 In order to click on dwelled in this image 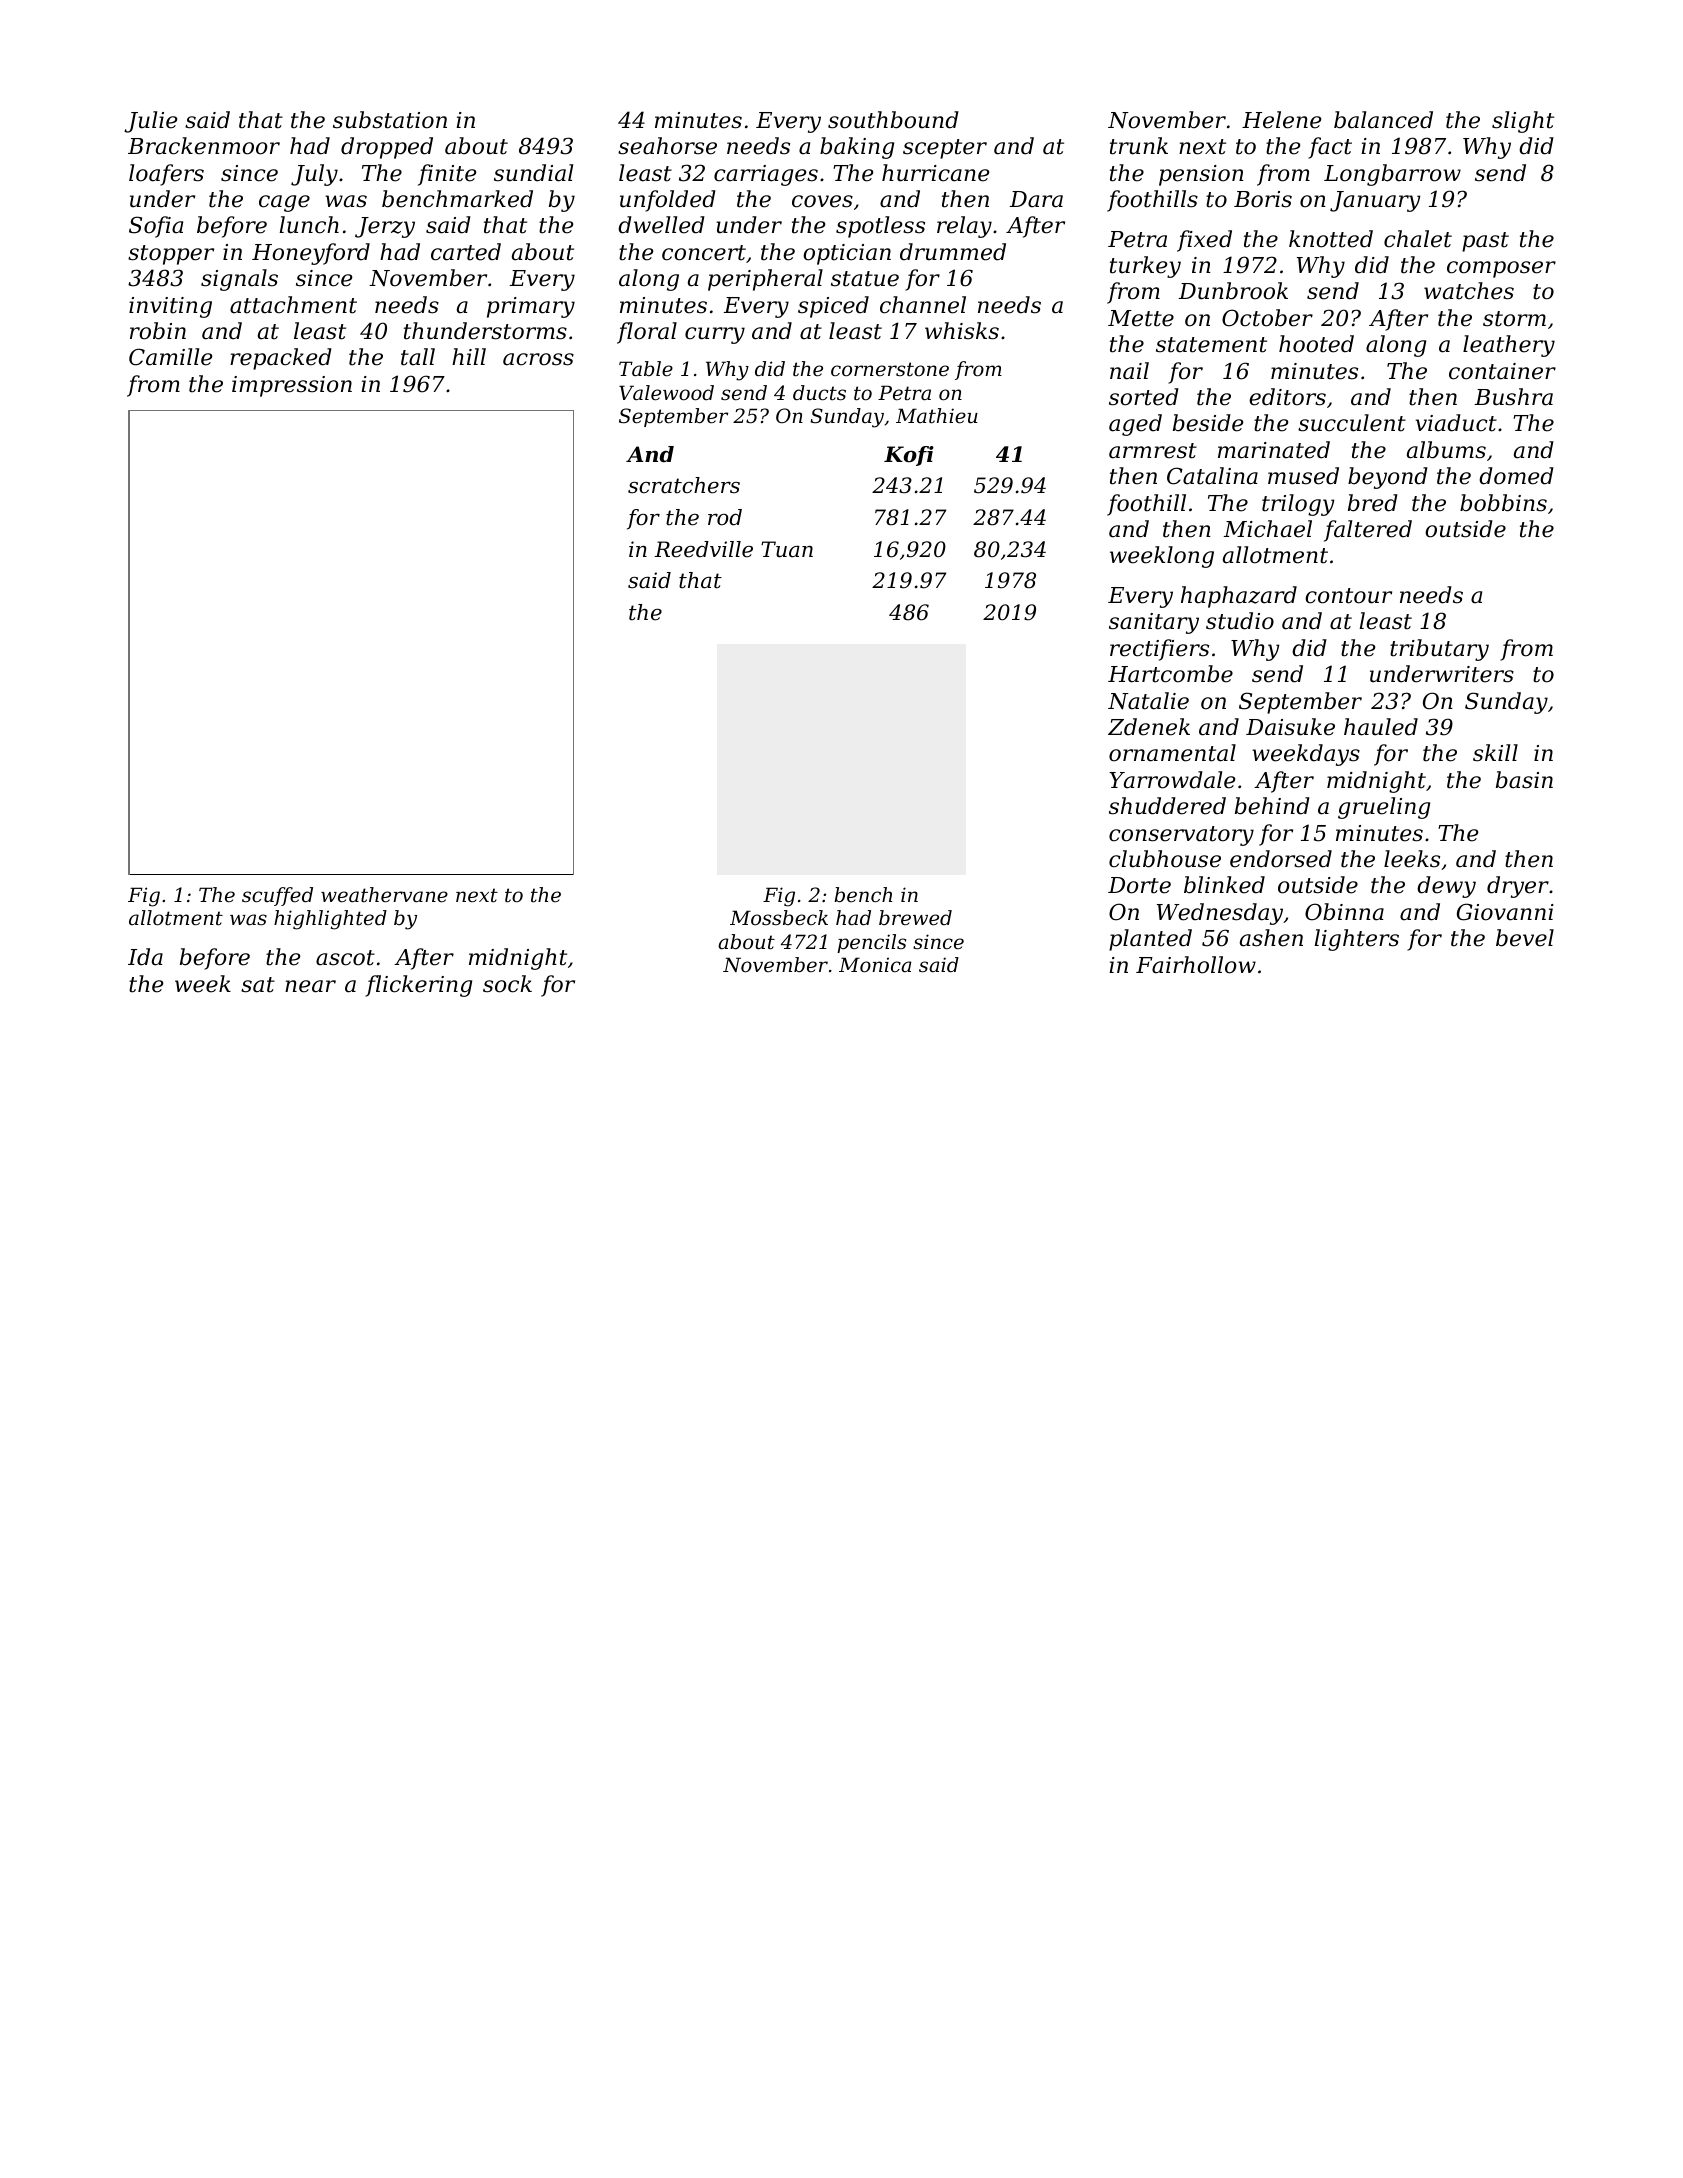, I will do `click(661, 225)`.
